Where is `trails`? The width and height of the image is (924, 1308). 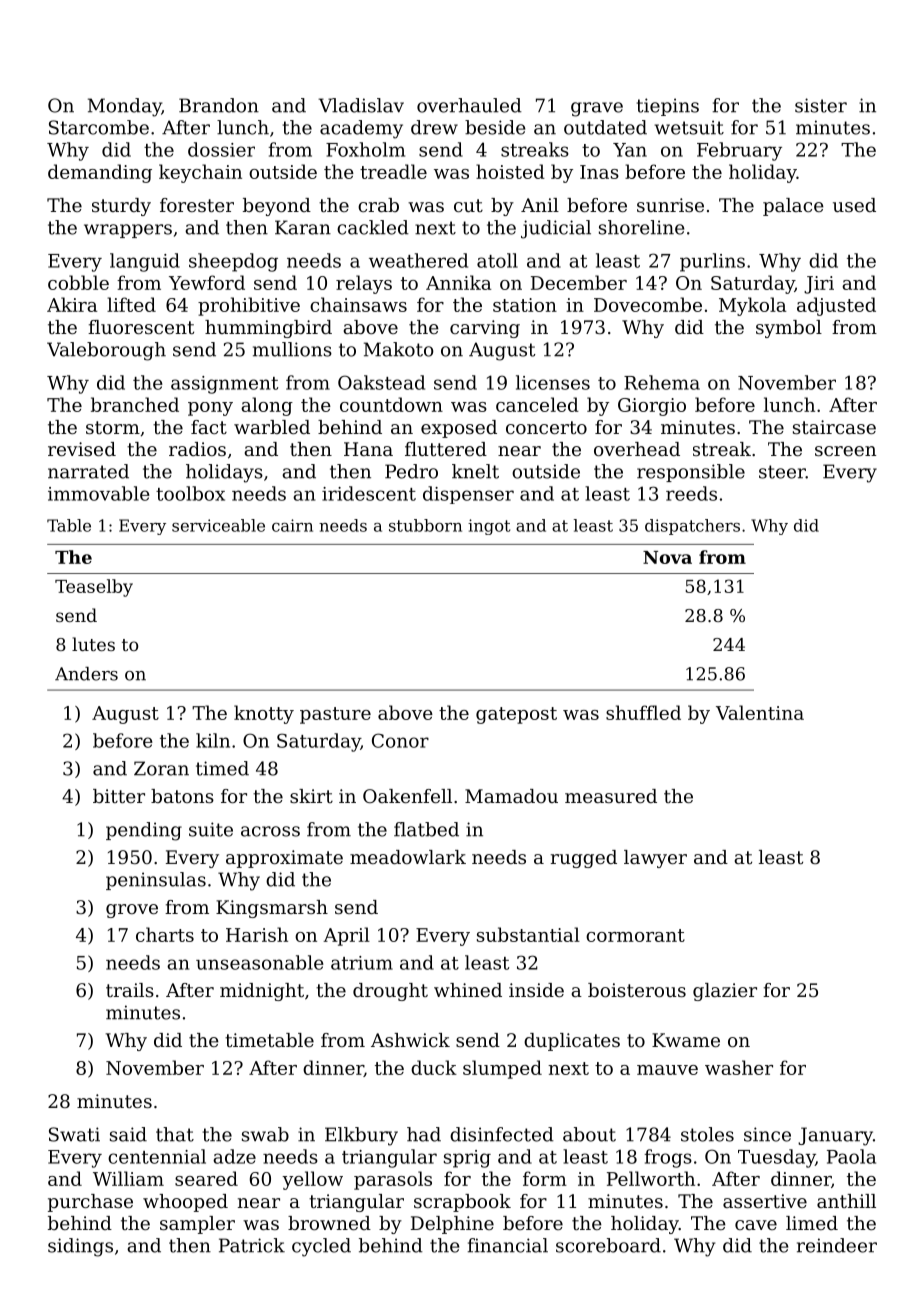 trails is located at coordinates (130, 990).
